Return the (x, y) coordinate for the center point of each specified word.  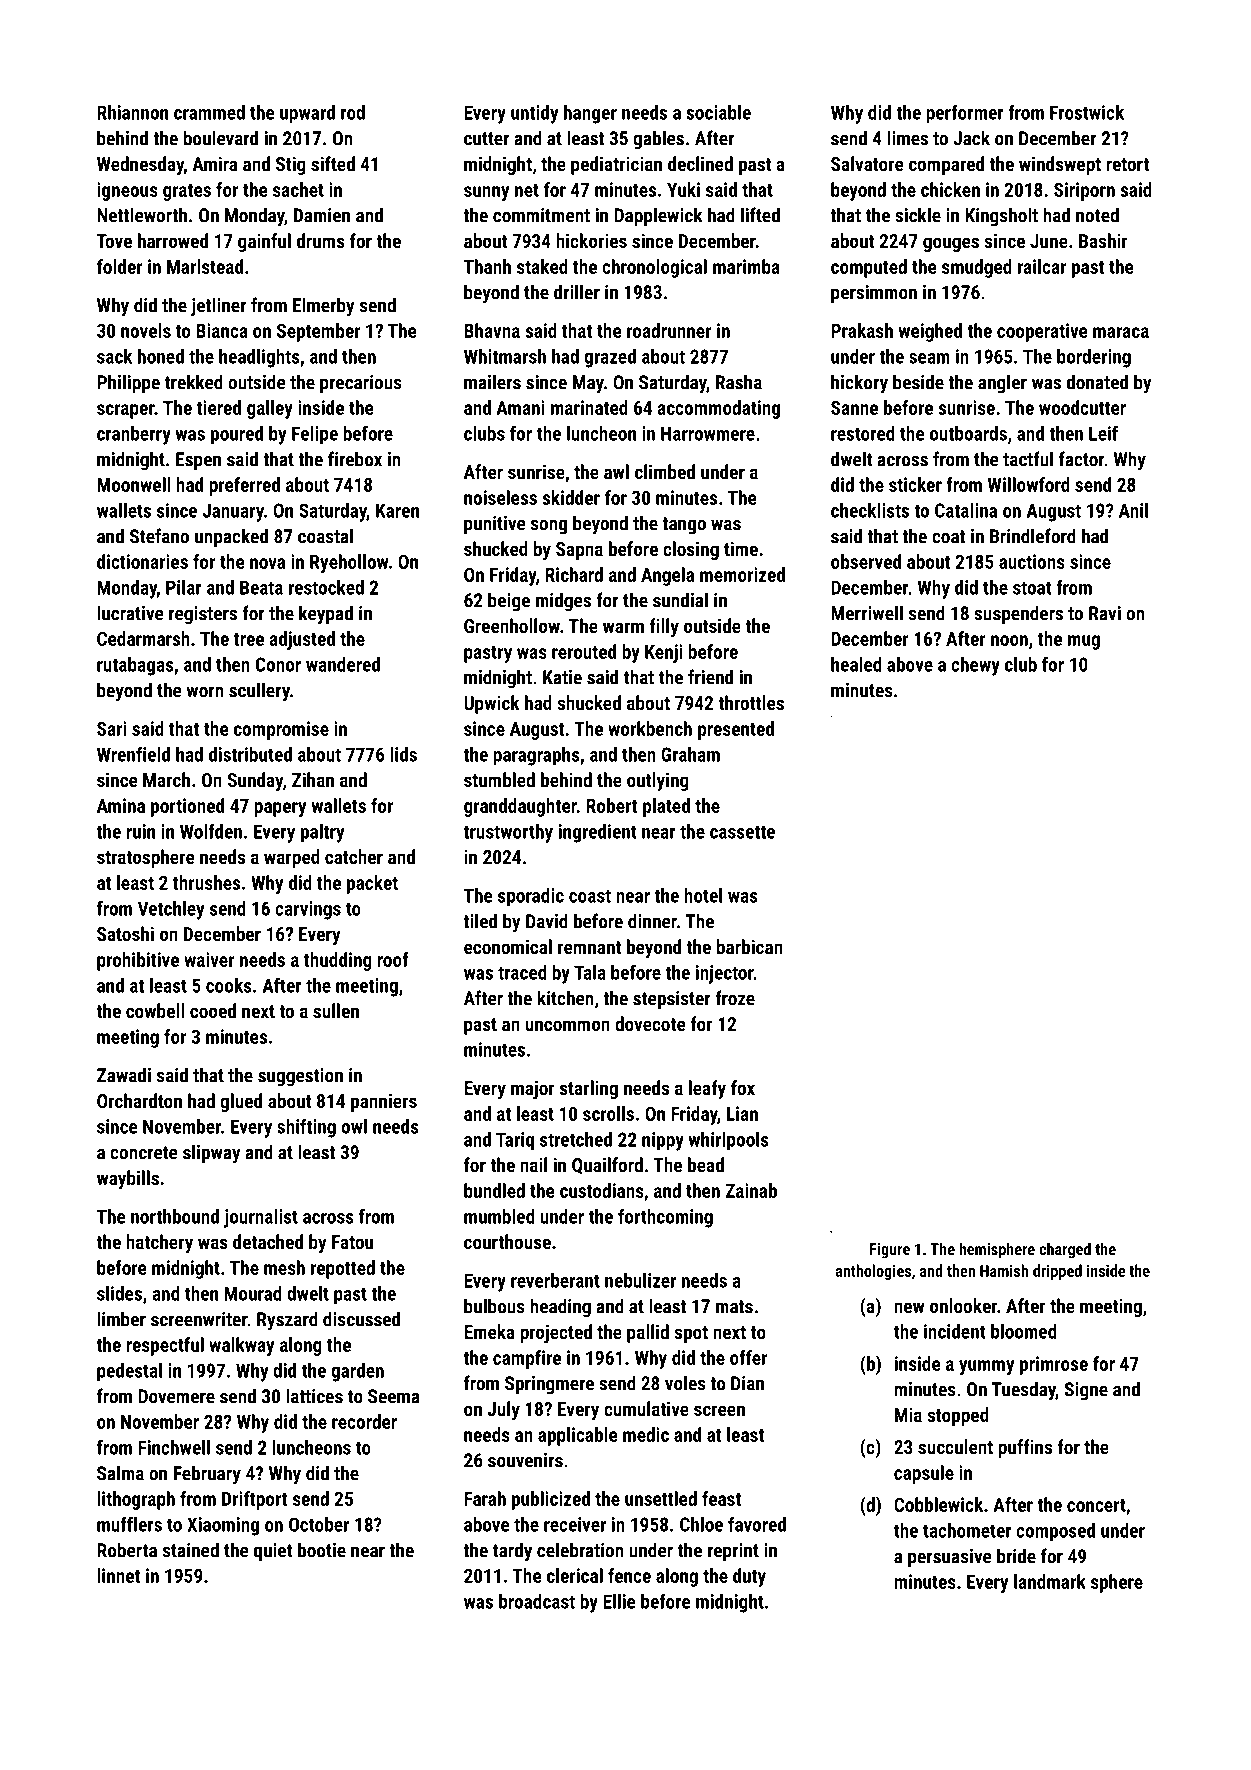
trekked (194, 382)
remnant (589, 947)
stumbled (499, 779)
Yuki (683, 189)
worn (205, 692)
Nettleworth (142, 215)
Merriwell (867, 613)
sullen (336, 1010)
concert (1096, 1505)
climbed (665, 471)
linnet (118, 1575)
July (503, 1410)
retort (1127, 164)
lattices (314, 1396)
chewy (975, 666)
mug (1084, 642)
